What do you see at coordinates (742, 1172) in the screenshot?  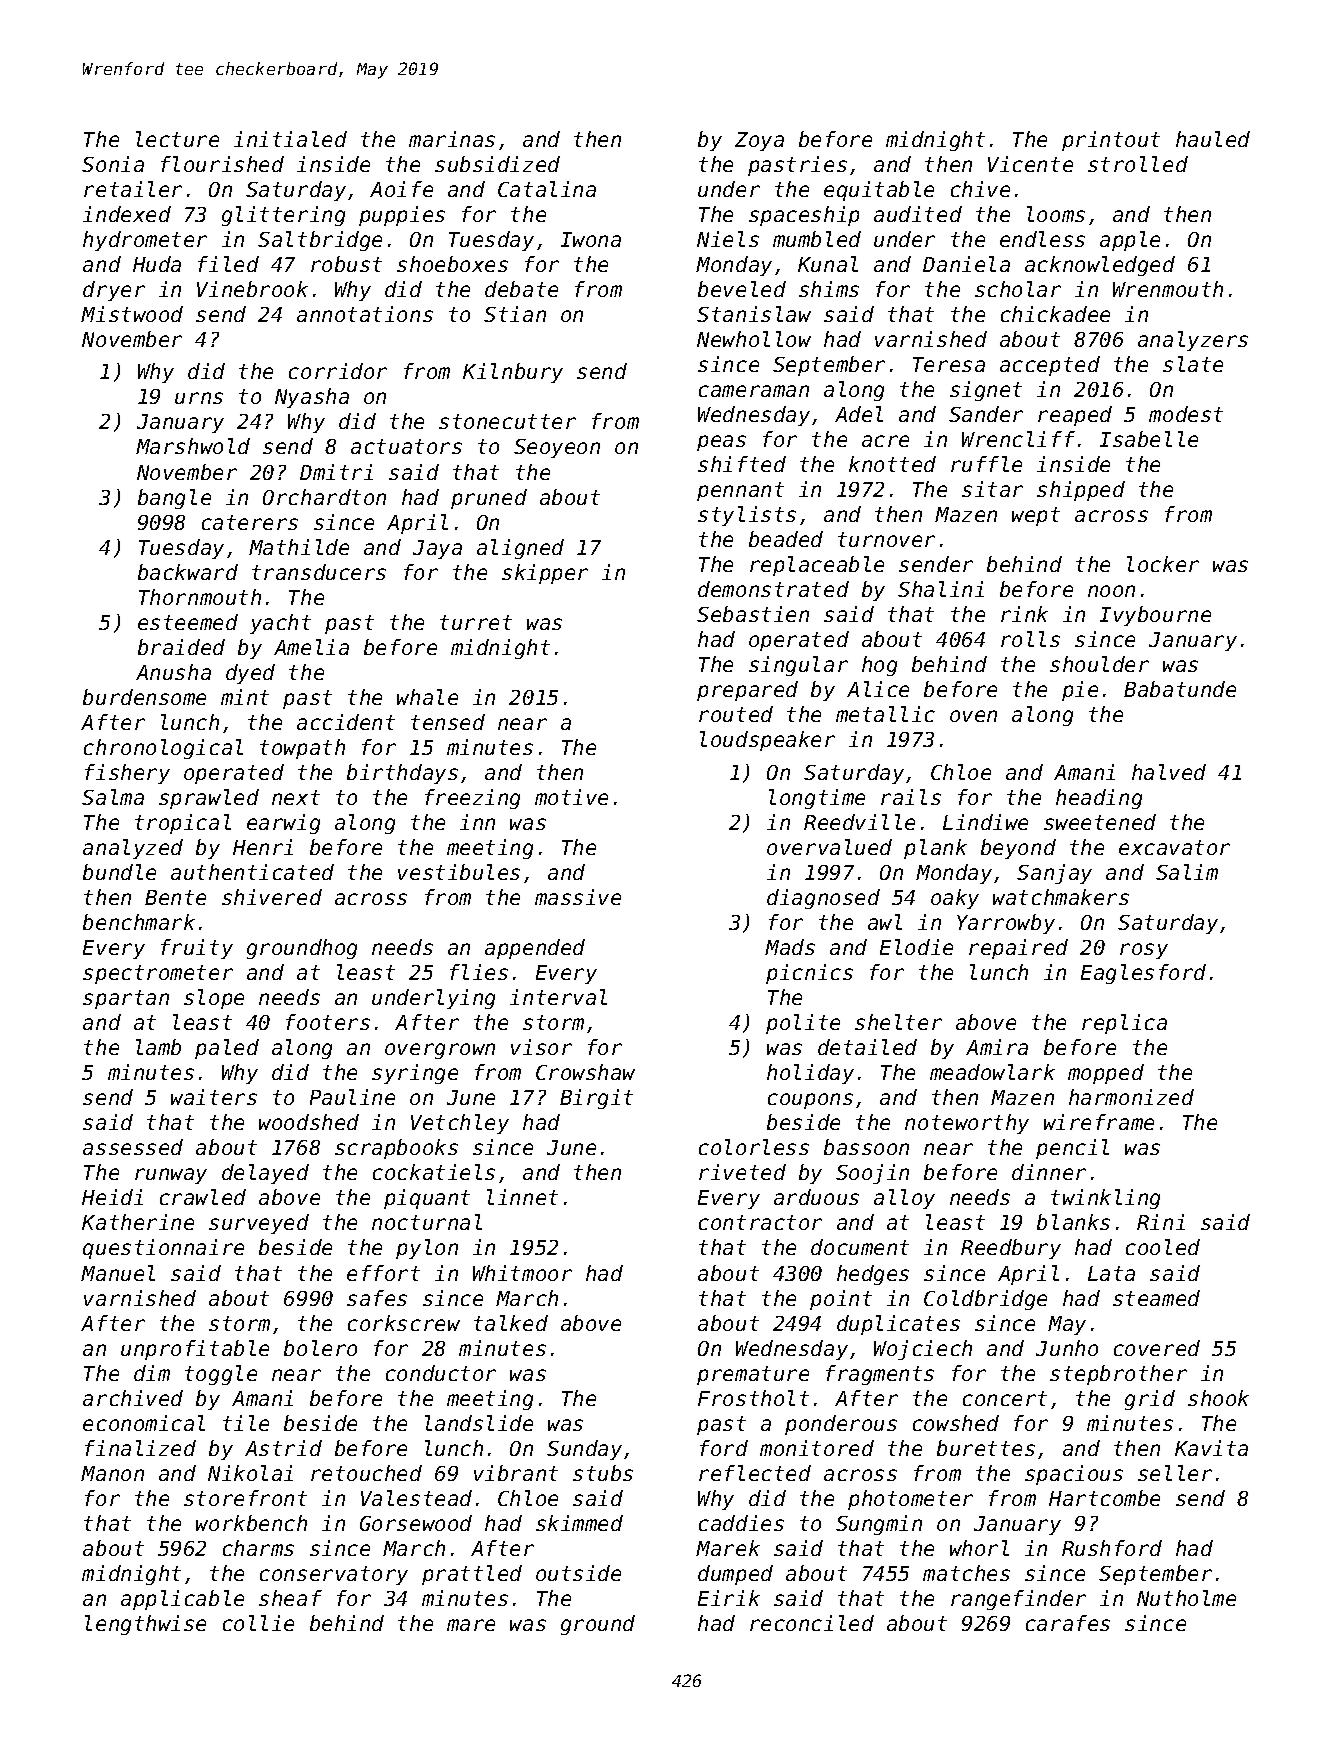 I see `riveted` at bounding box center [742, 1172].
